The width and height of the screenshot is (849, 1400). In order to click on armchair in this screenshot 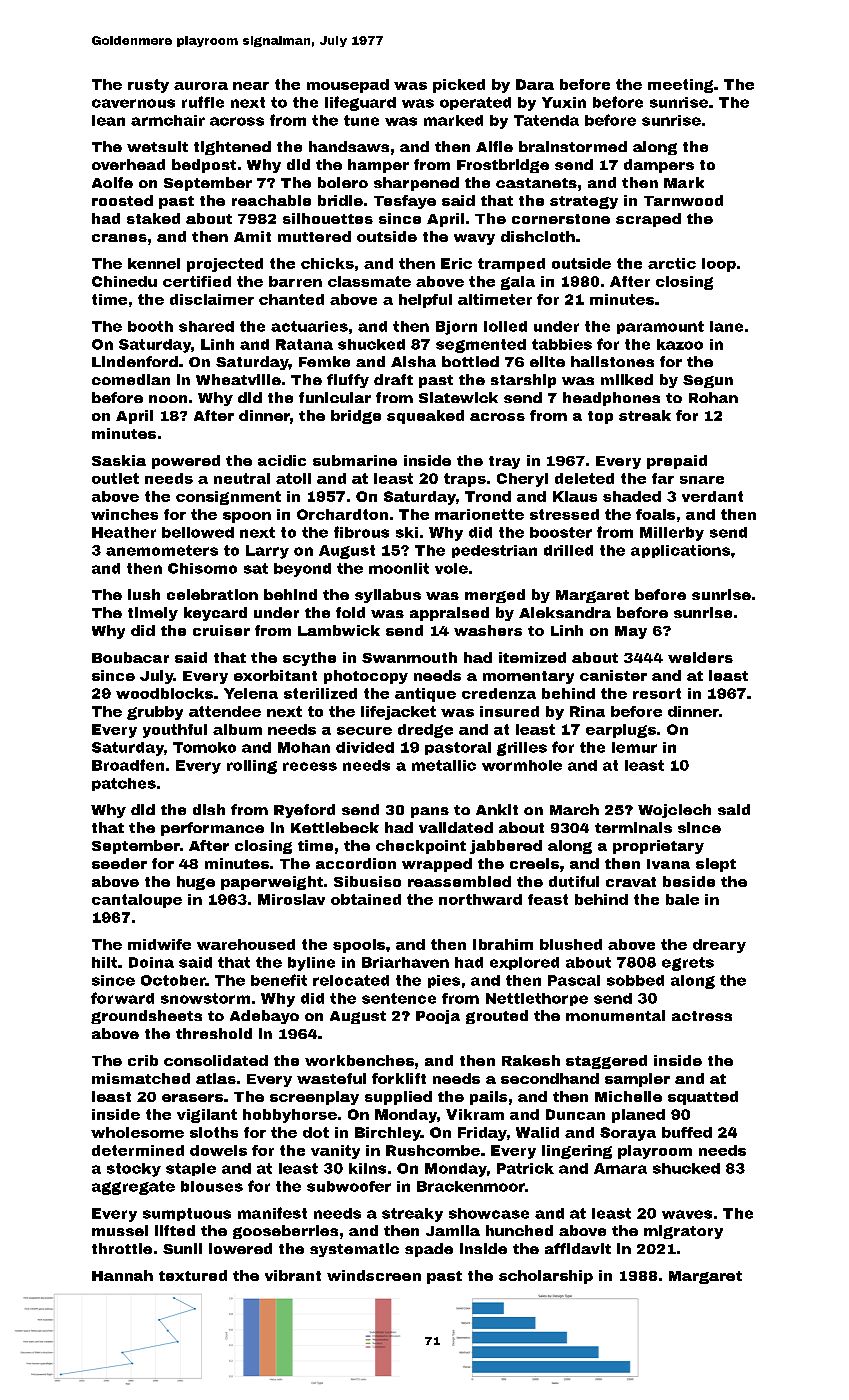, I will do `click(168, 120)`.
